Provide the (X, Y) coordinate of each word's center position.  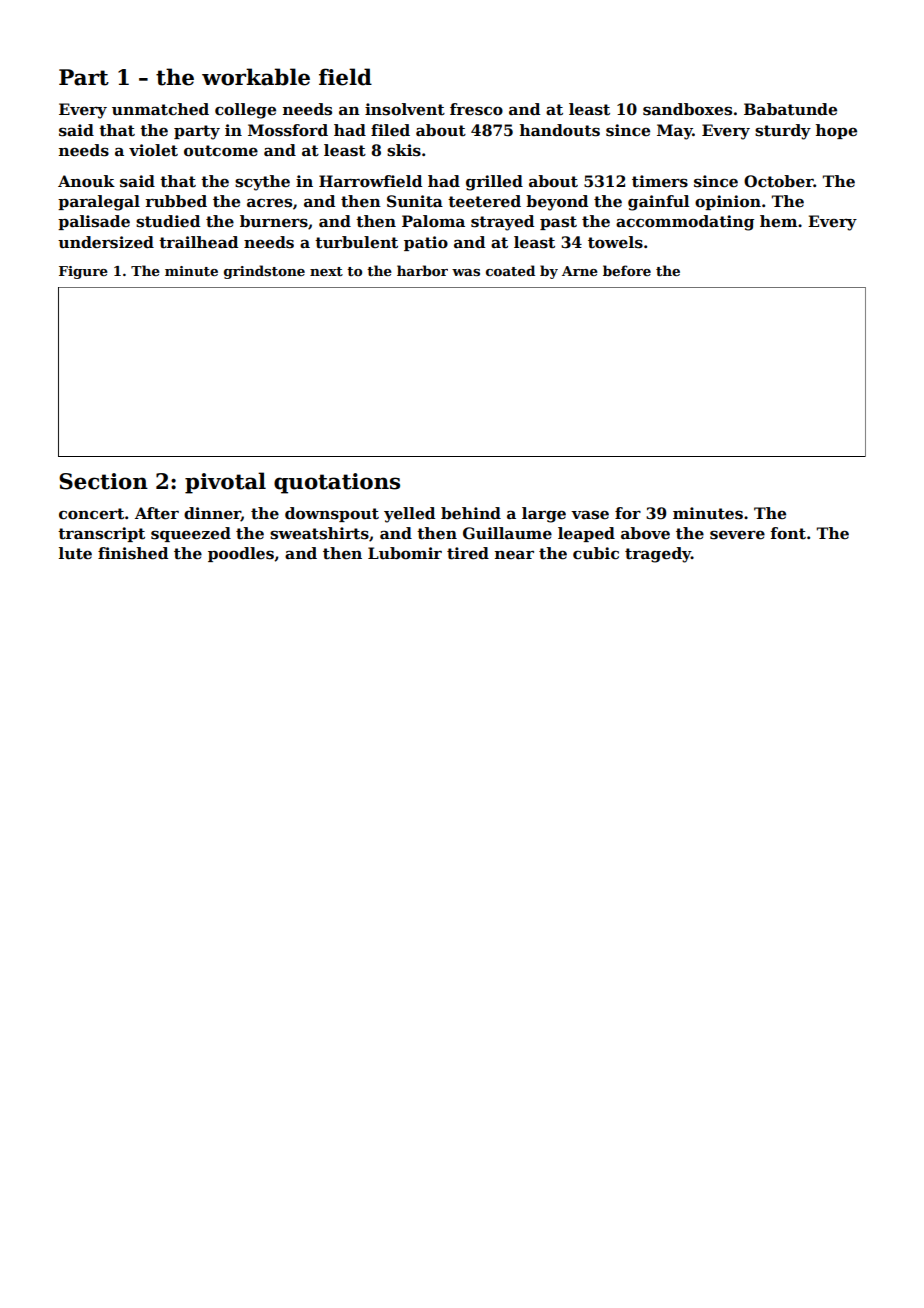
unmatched (160, 109)
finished (133, 553)
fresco (476, 109)
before (627, 270)
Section (103, 481)
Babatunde (790, 109)
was (466, 272)
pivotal (225, 483)
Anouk (86, 181)
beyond (557, 203)
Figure (83, 272)
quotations (337, 483)
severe (737, 535)
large (544, 515)
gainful (659, 203)
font (788, 533)
